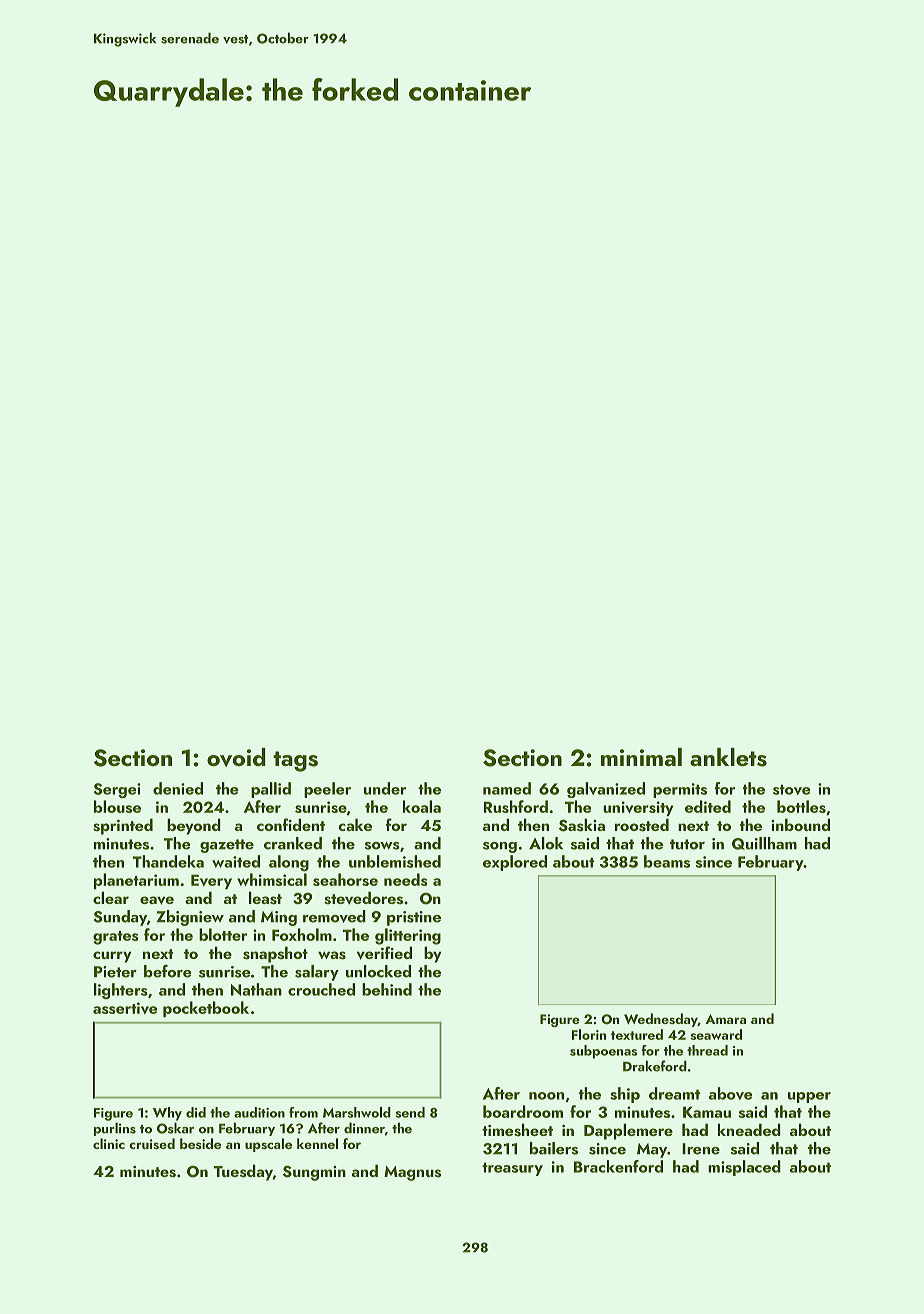  What do you see at coordinates (236, 757) in the screenshot?
I see `ovoid` at bounding box center [236, 757].
